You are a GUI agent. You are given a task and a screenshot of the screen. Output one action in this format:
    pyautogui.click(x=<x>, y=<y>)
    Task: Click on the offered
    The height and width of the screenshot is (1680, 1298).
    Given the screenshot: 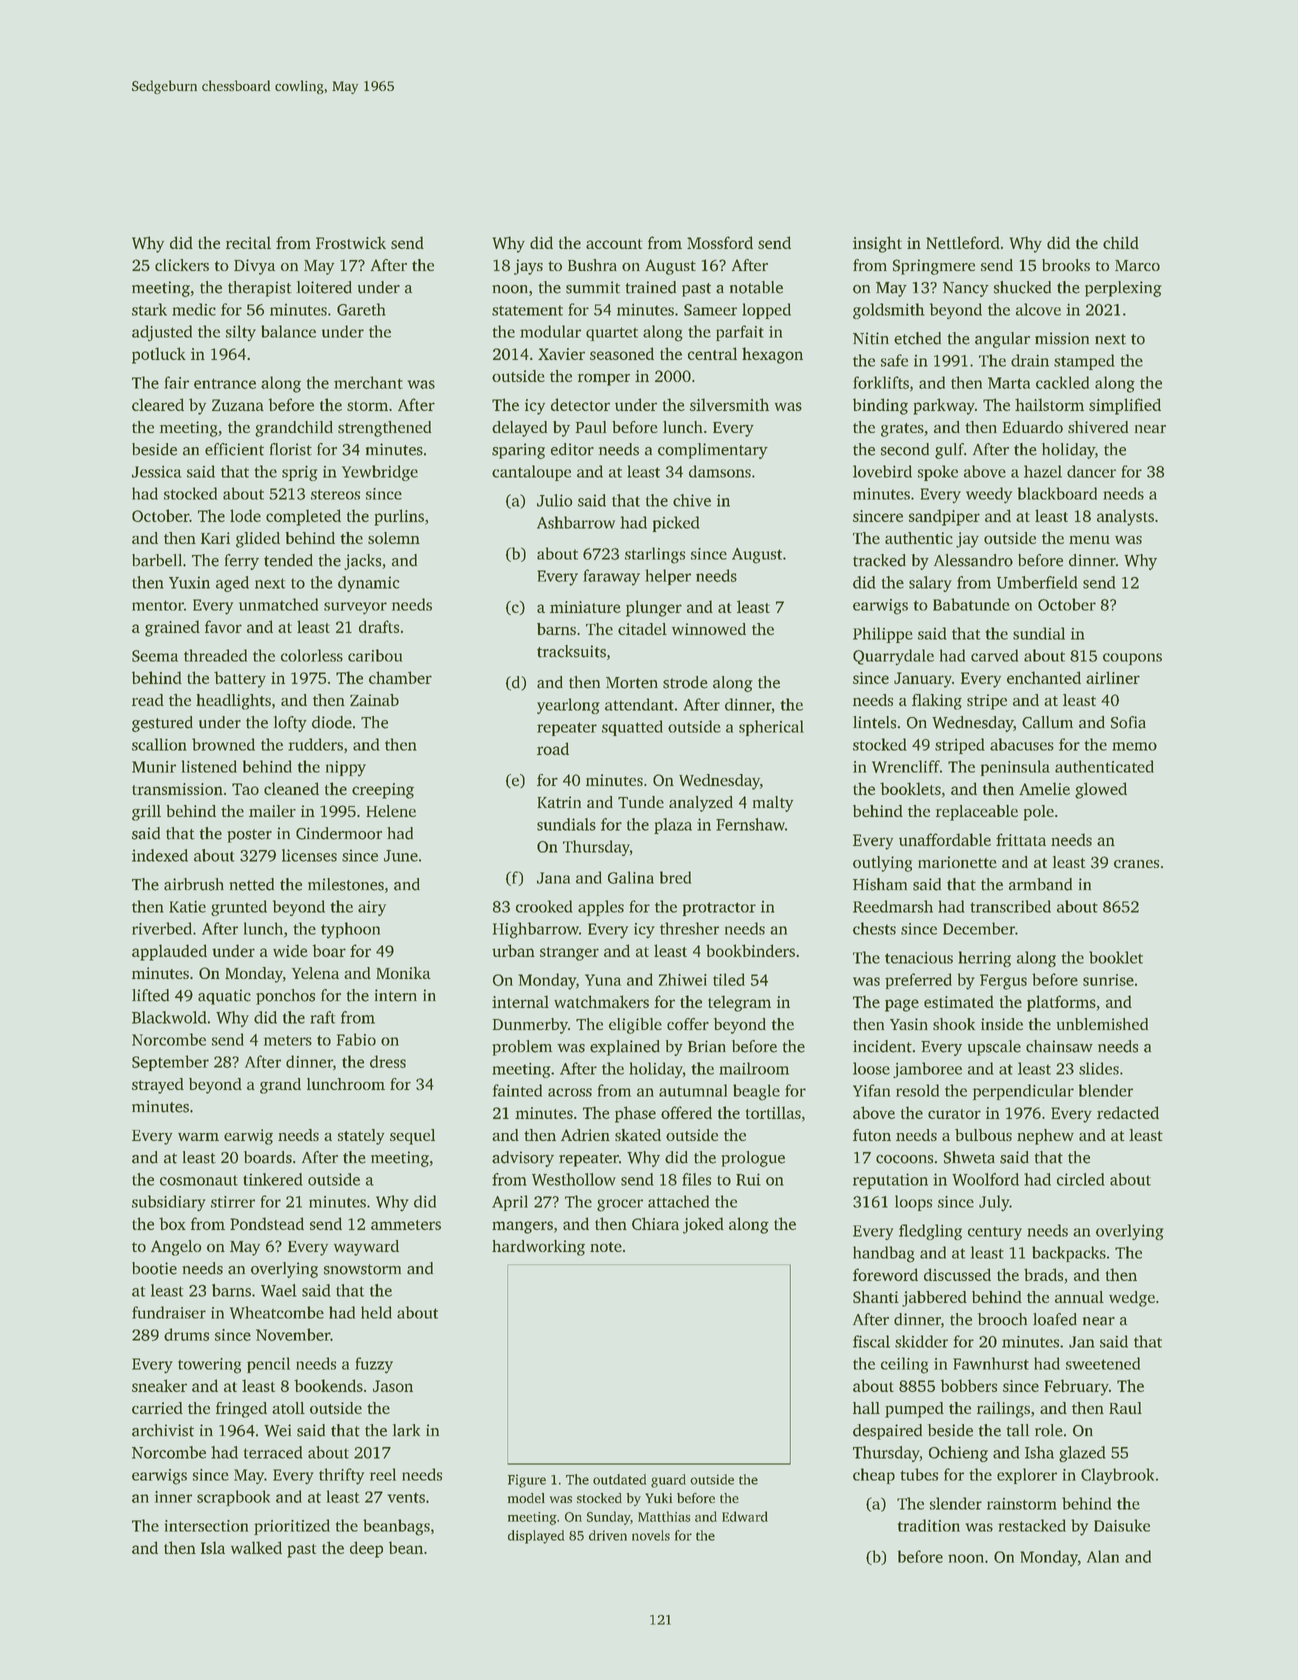 What is the action you would take?
    pyautogui.click(x=686, y=1112)
